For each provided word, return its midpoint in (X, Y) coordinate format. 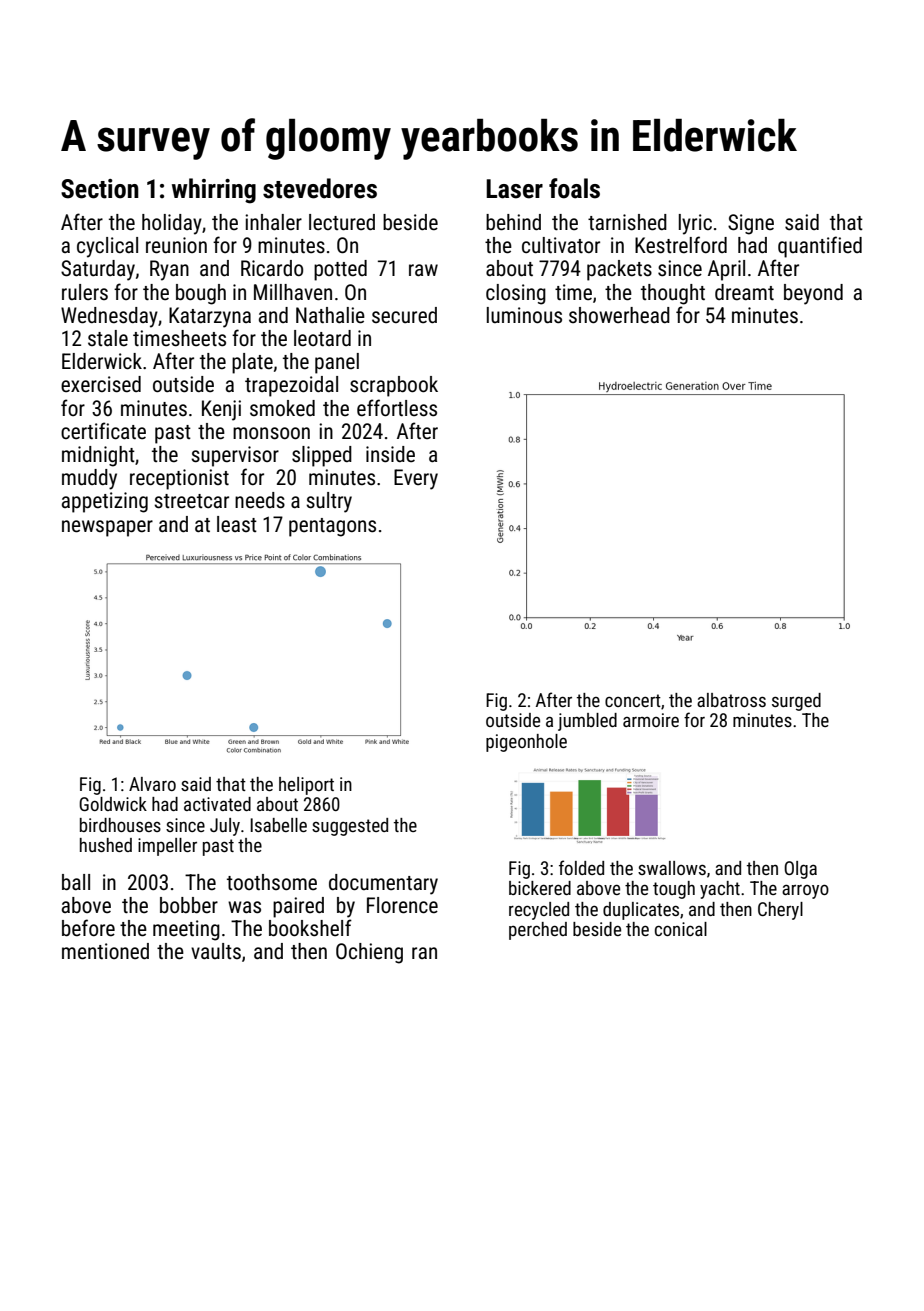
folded (581, 867)
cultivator (561, 245)
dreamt (744, 292)
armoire (651, 720)
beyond (813, 294)
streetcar (191, 501)
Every (416, 479)
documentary (383, 884)
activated (217, 804)
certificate (103, 430)
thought (673, 294)
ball (76, 882)
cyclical (107, 247)
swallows (672, 868)
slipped (322, 456)
